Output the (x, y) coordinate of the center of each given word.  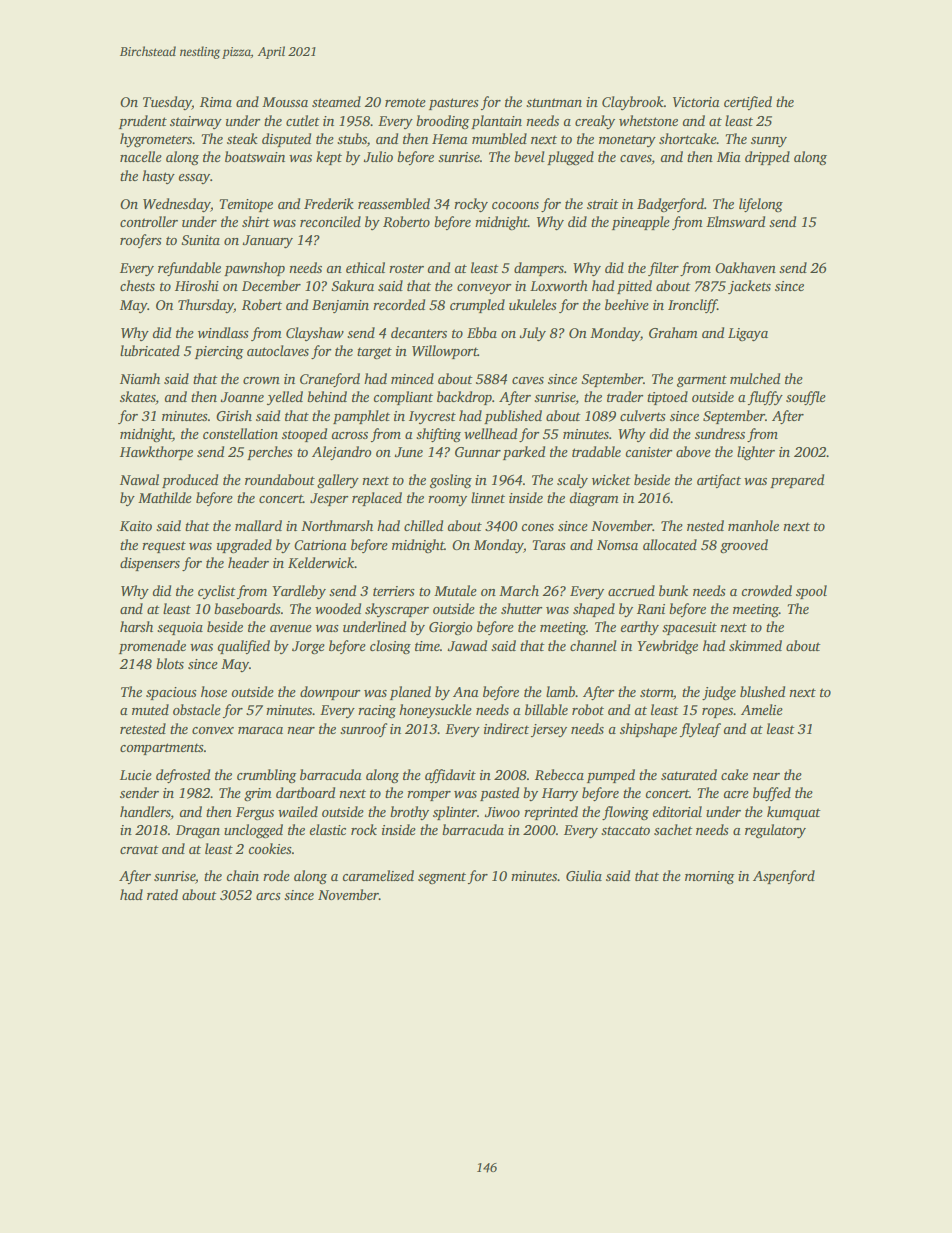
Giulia (584, 875)
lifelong (761, 205)
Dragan (198, 832)
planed (410, 693)
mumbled (499, 138)
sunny (769, 142)
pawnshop (254, 269)
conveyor (484, 289)
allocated (670, 544)
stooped (304, 435)
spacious (171, 693)
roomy (447, 501)
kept (329, 158)
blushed (762, 691)
